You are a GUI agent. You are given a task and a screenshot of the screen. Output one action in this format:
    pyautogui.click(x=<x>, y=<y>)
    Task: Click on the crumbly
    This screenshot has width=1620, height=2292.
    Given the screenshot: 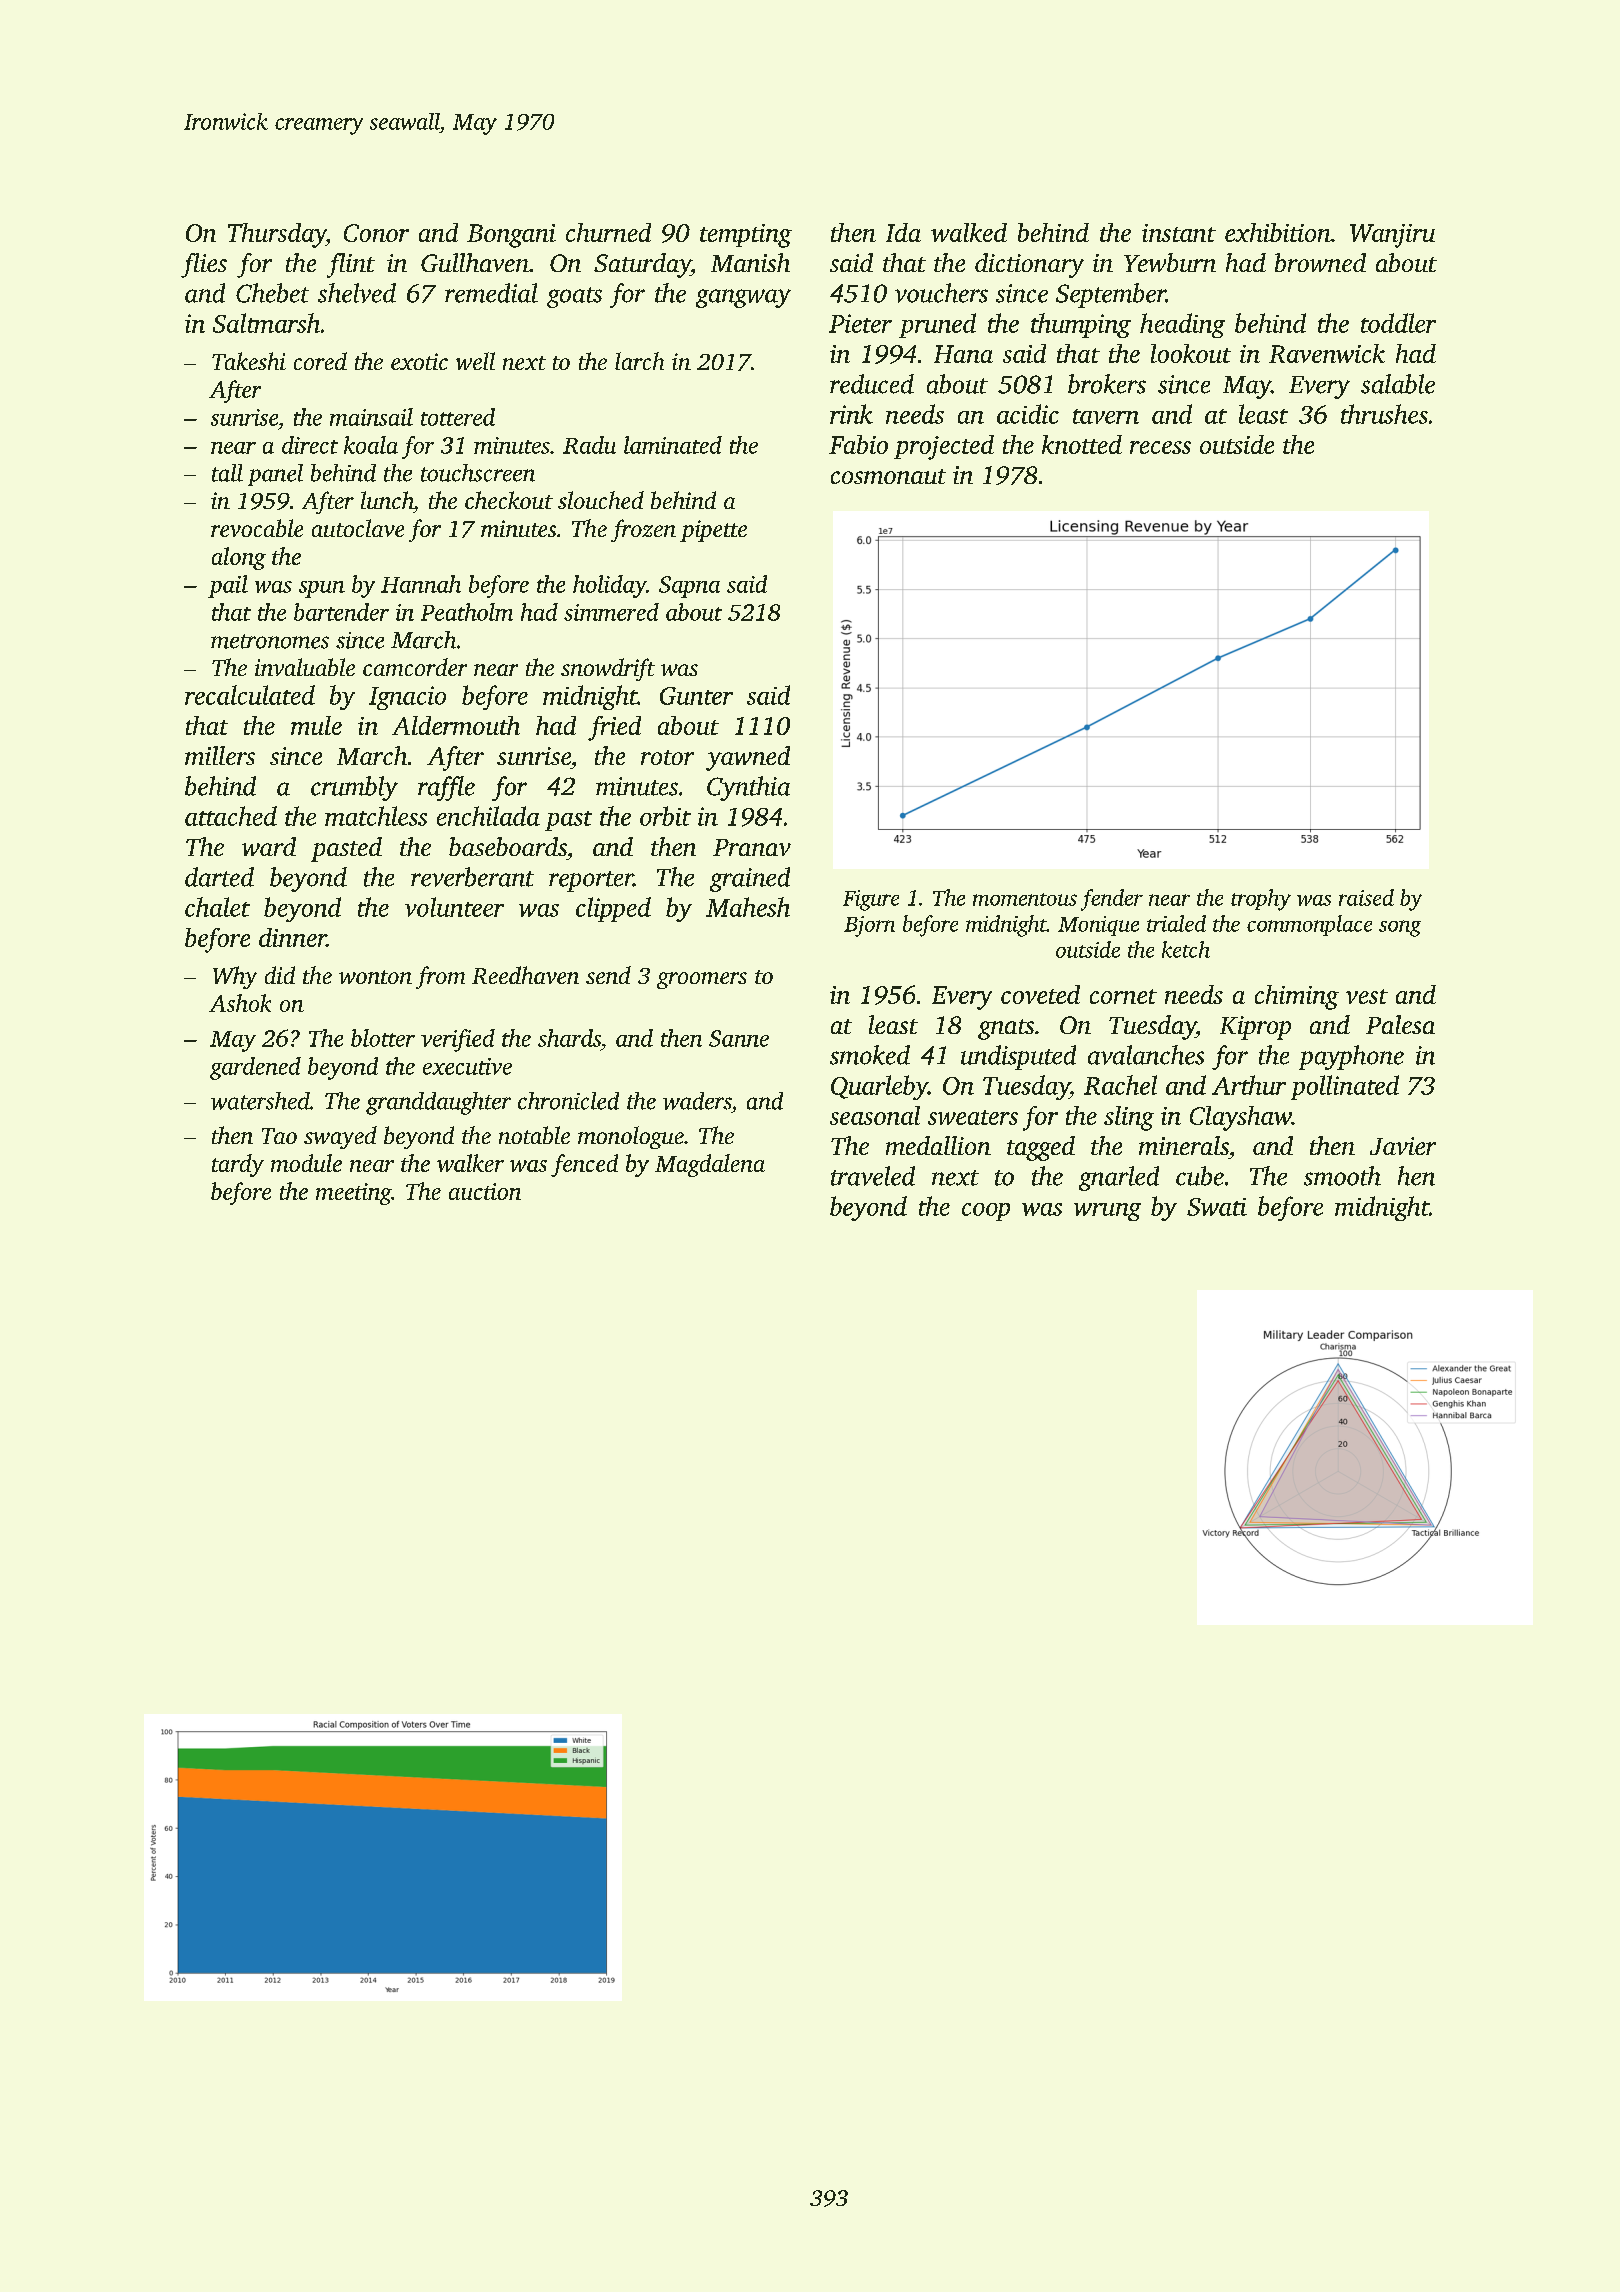 What is the action you would take?
    pyautogui.click(x=354, y=788)
